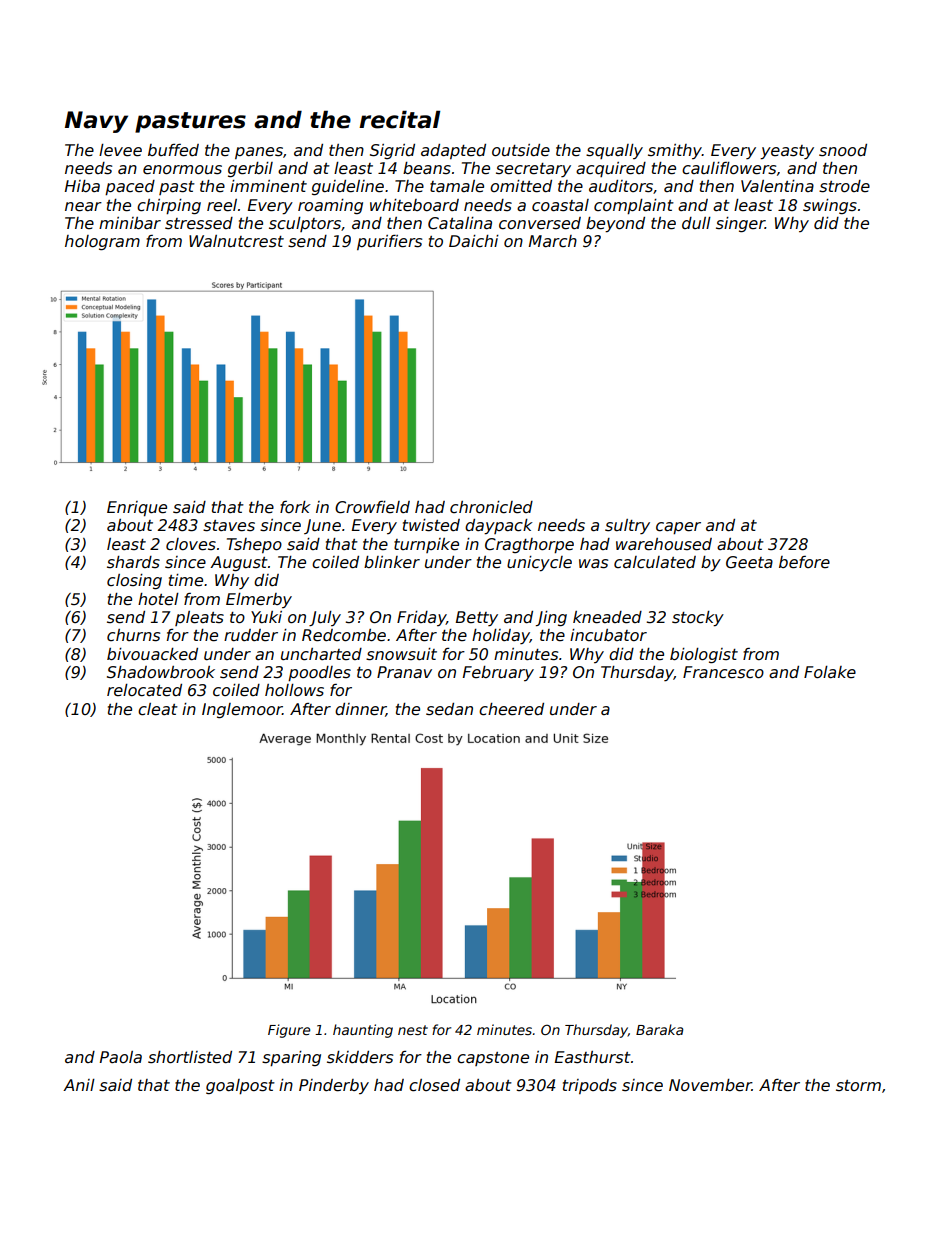  I want to click on storm, so click(858, 1085).
